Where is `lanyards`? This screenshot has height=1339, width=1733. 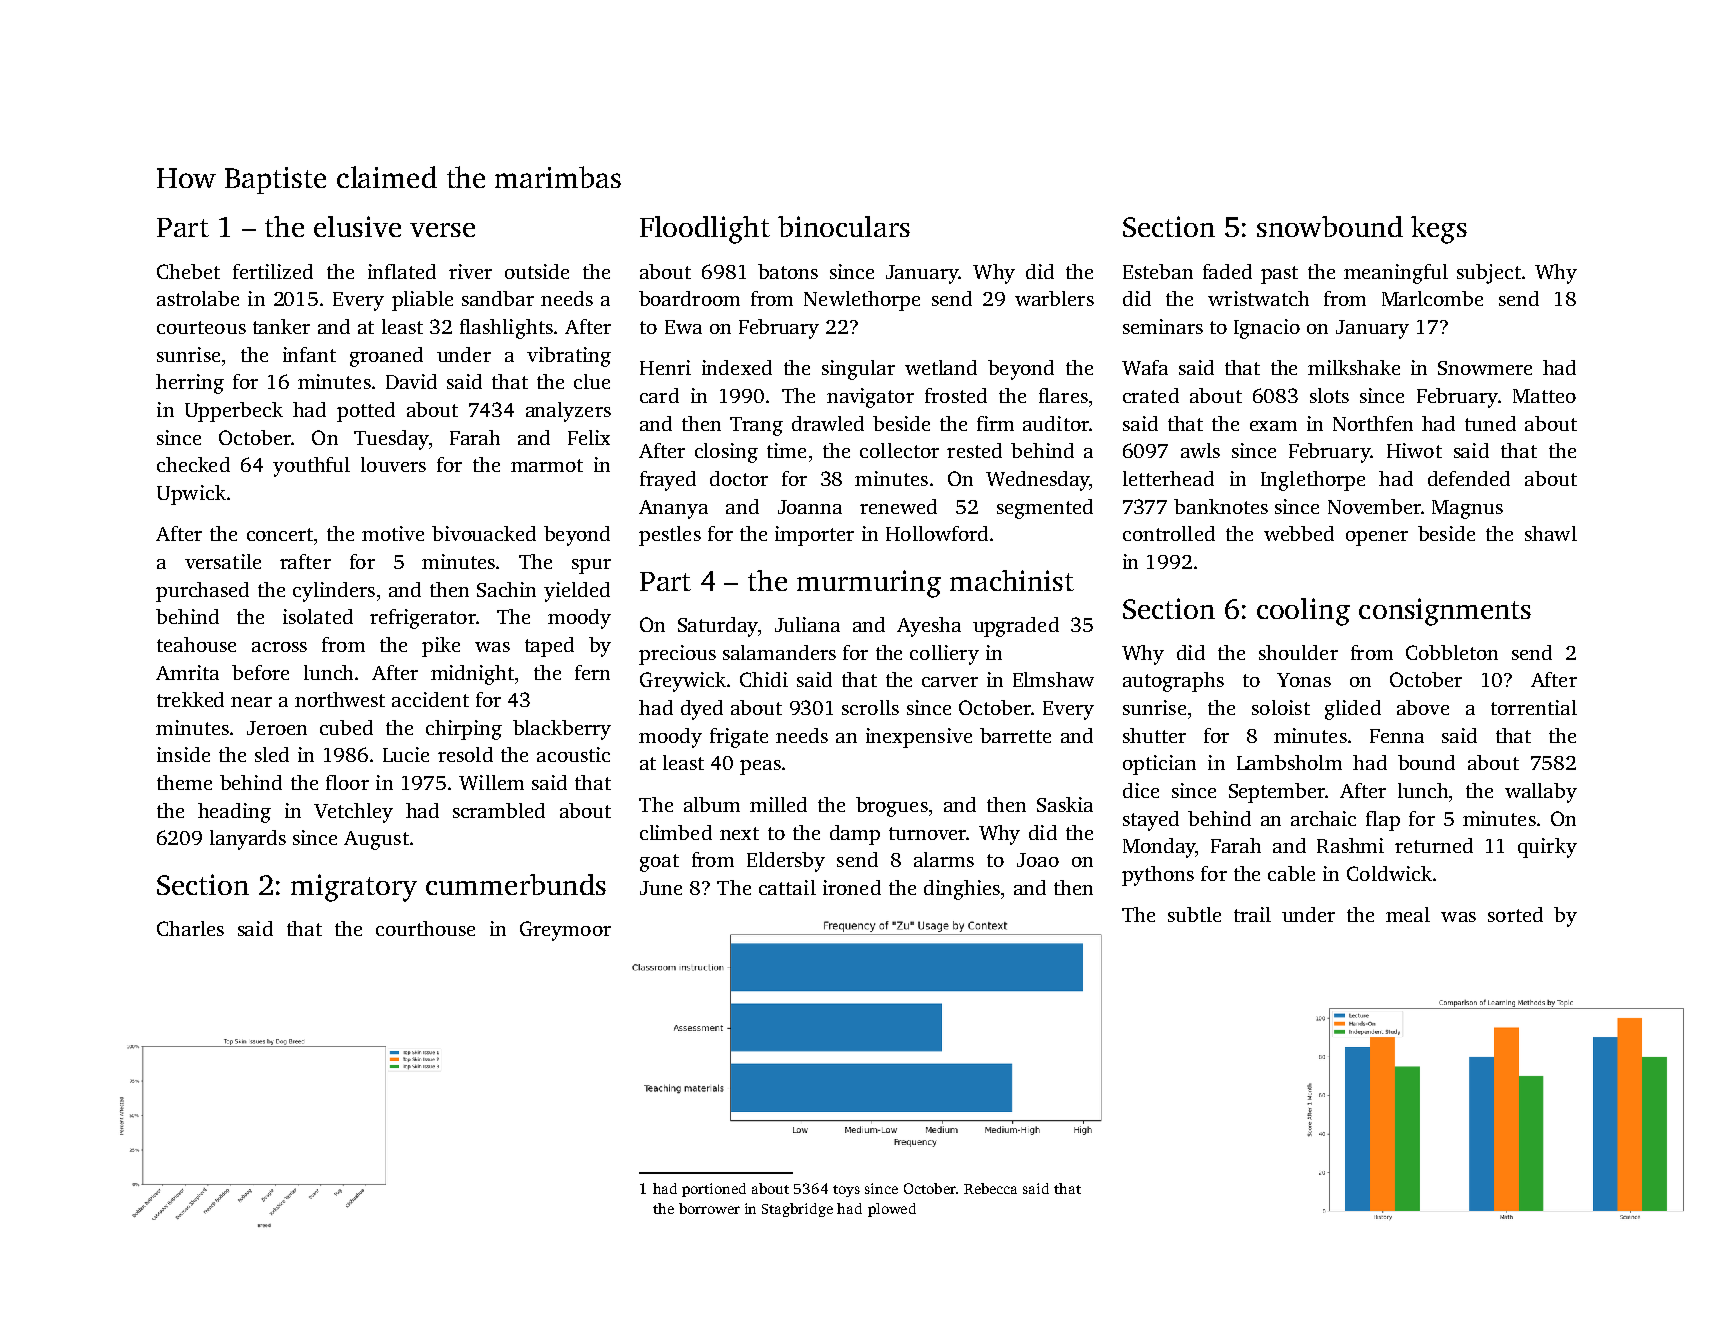 lanyards is located at coordinates (248, 840).
